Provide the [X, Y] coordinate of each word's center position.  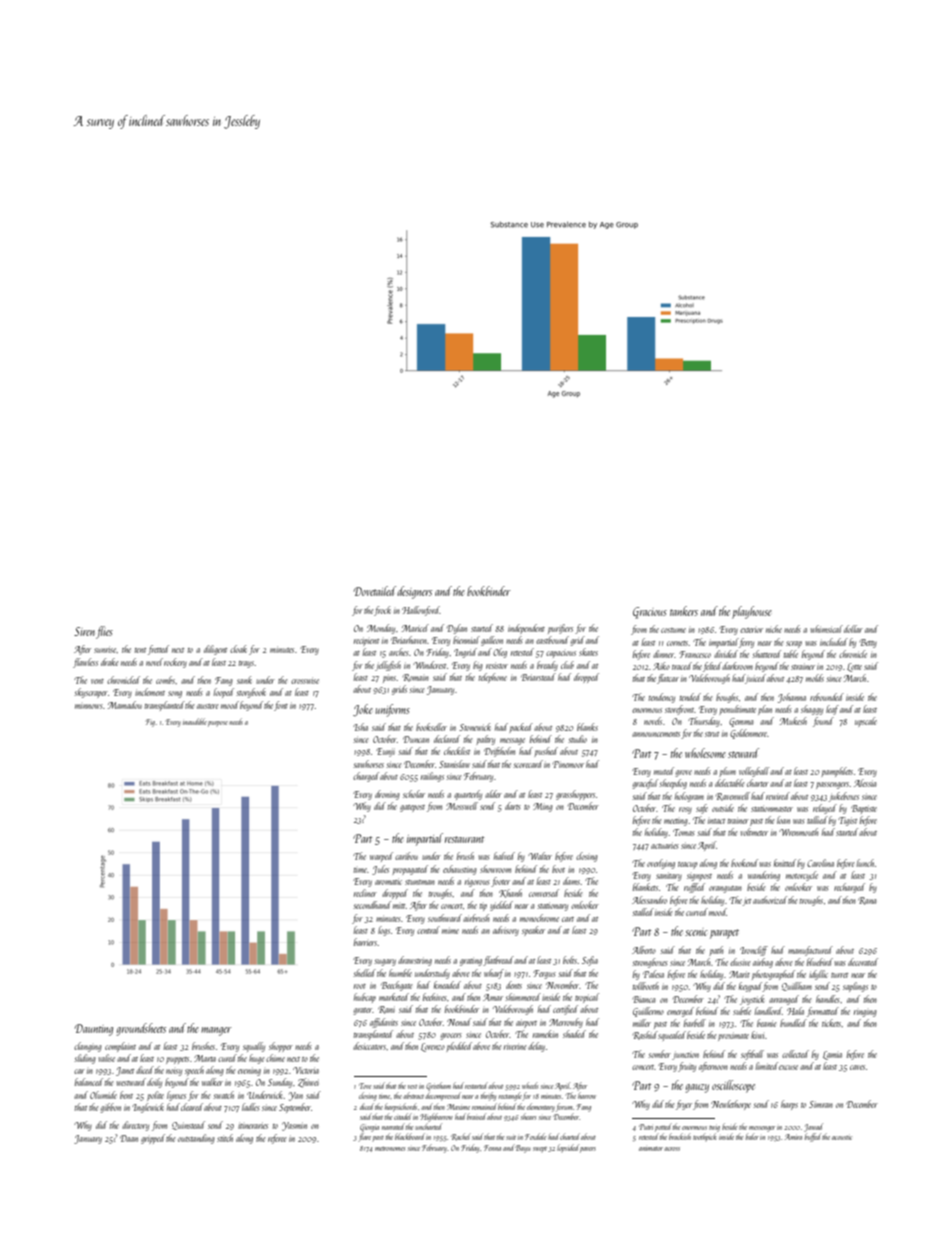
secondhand [372, 905]
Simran [820, 1104]
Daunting [94, 1030]
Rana [867, 901]
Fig [150, 723]
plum [727, 772]
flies [104, 632]
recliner [365, 893]
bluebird [820, 962]
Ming [543, 807]
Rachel [461, 1137]
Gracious [650, 613]
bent [126, 1095]
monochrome [539, 918]
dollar [853, 629]
